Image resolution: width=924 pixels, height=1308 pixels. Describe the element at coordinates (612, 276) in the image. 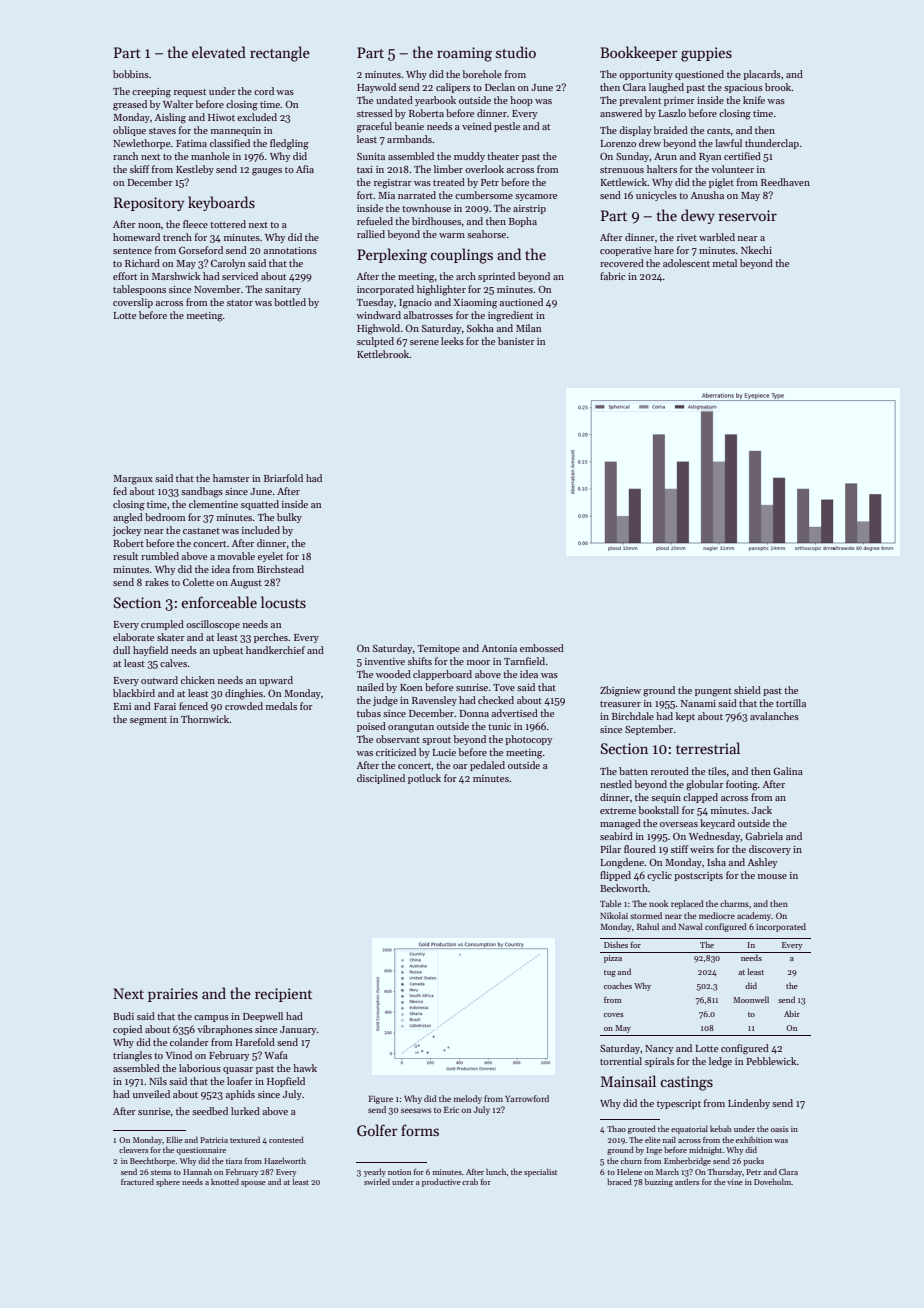

I see `fabric` at that location.
